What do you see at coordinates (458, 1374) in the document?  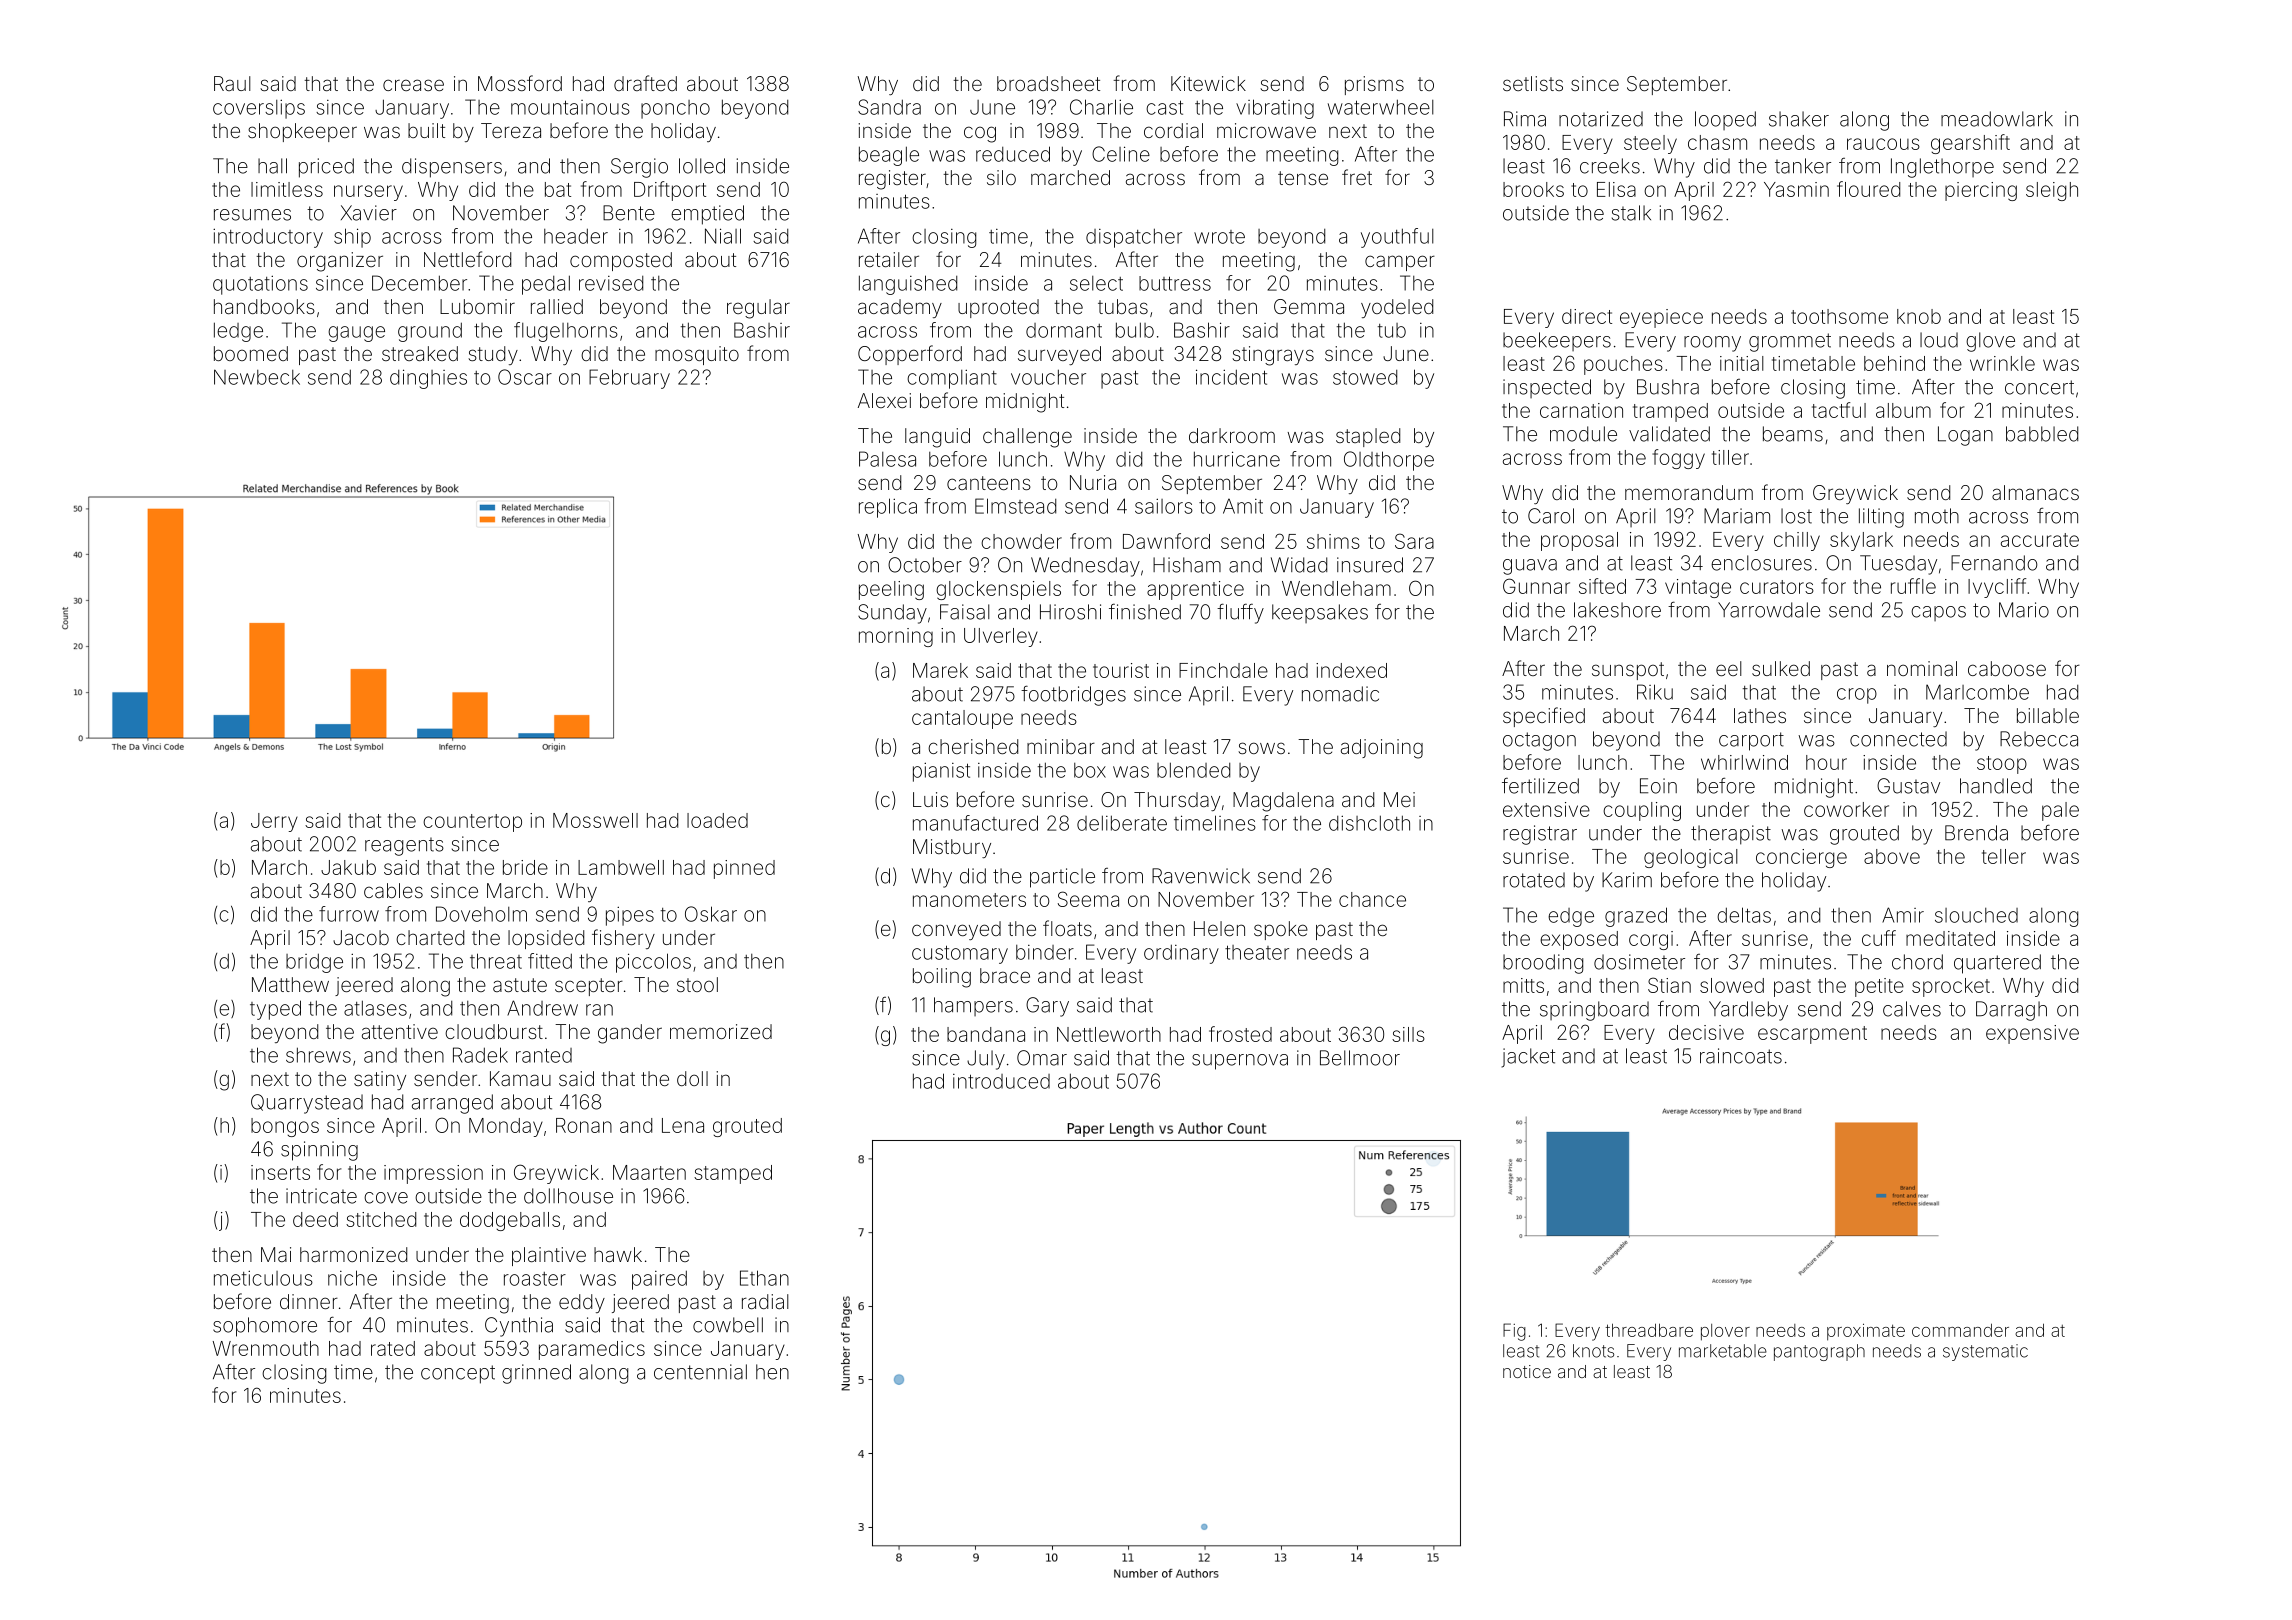 I see `concept` at bounding box center [458, 1374].
